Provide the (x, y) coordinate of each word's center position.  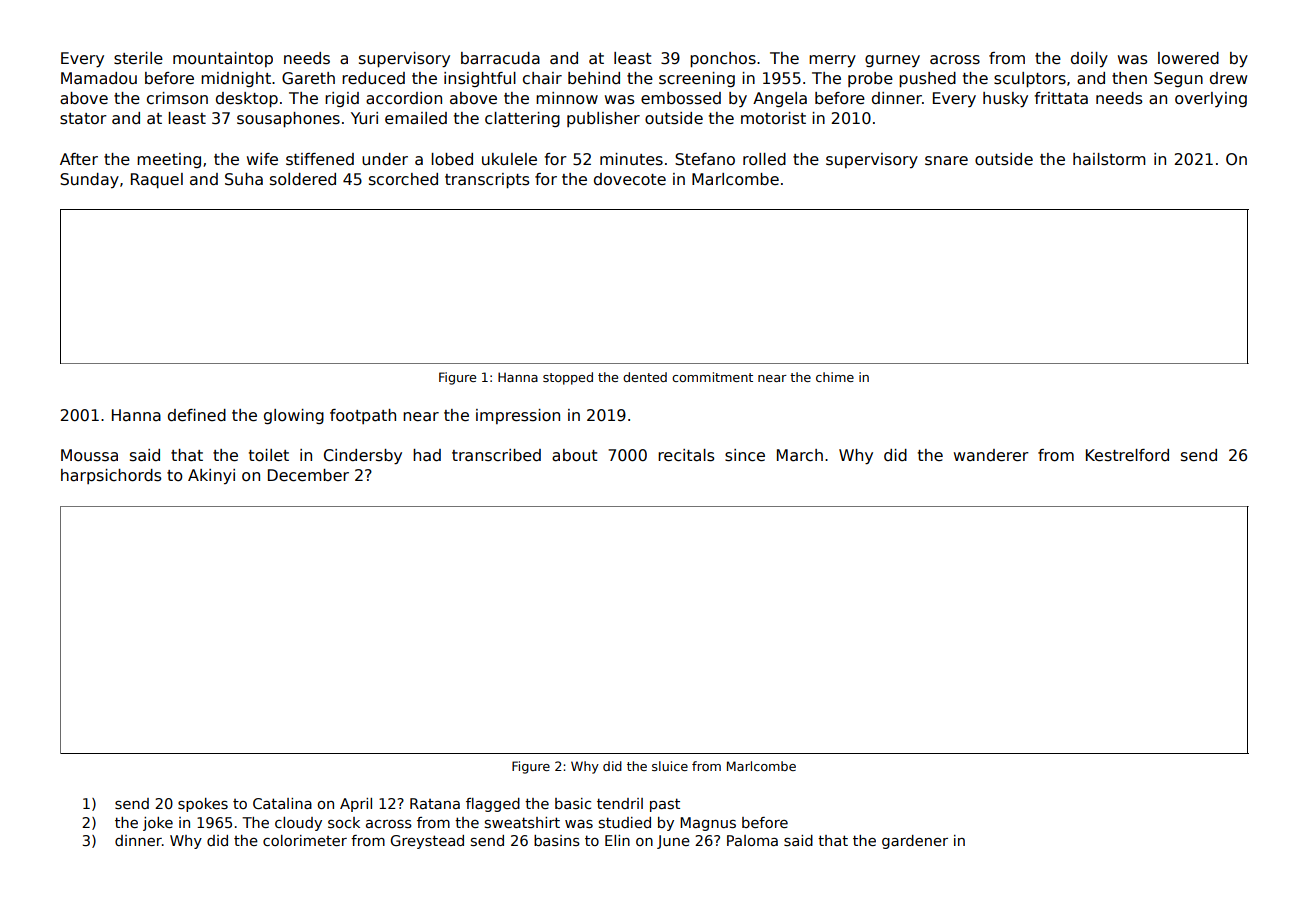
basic (573, 803)
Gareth (308, 78)
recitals (686, 455)
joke (158, 824)
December (308, 475)
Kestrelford (1127, 455)
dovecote (630, 179)
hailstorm (1109, 159)
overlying (1211, 99)
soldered (303, 179)
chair (542, 78)
